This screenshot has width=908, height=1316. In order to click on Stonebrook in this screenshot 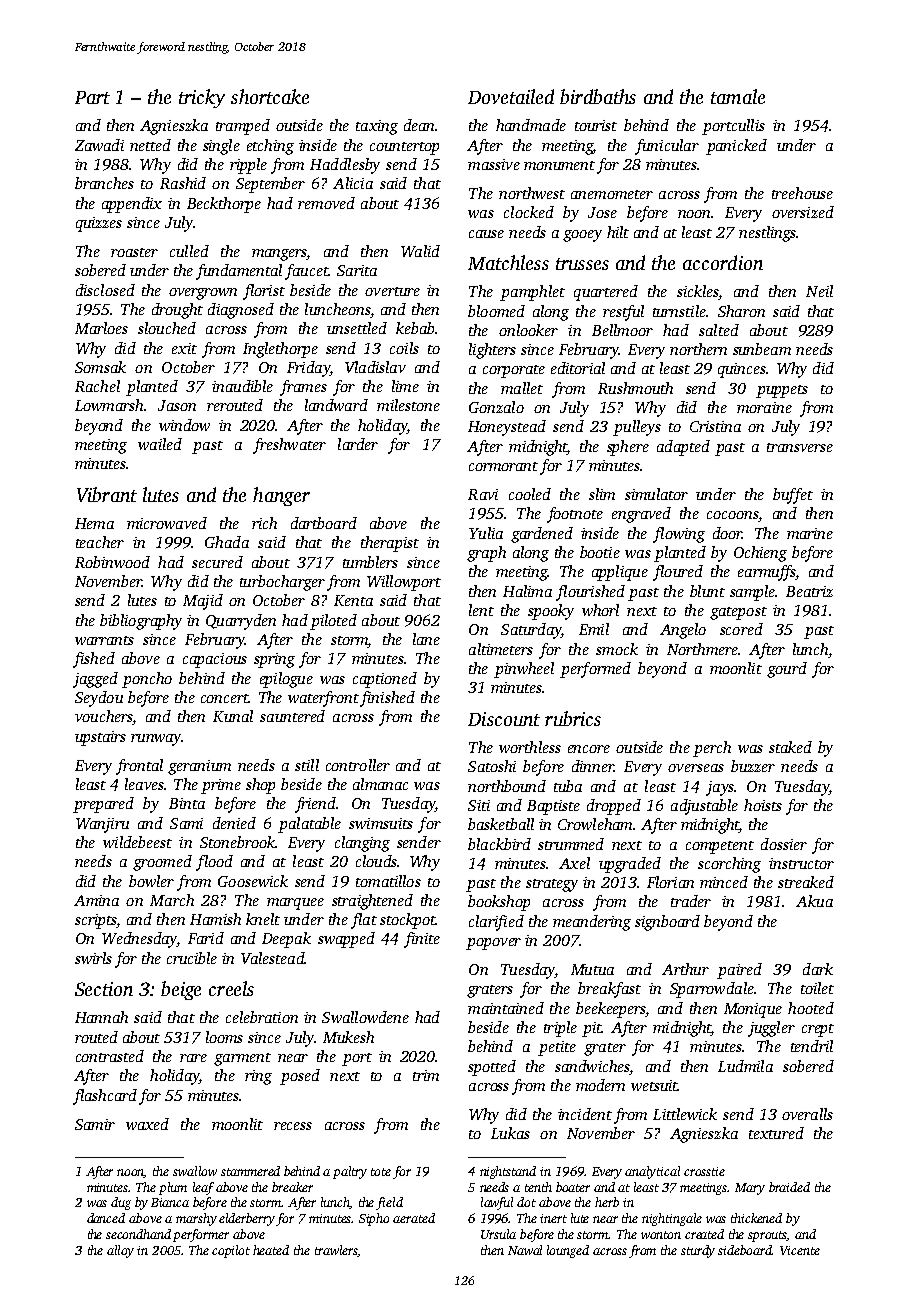, I will do `click(237, 842)`.
